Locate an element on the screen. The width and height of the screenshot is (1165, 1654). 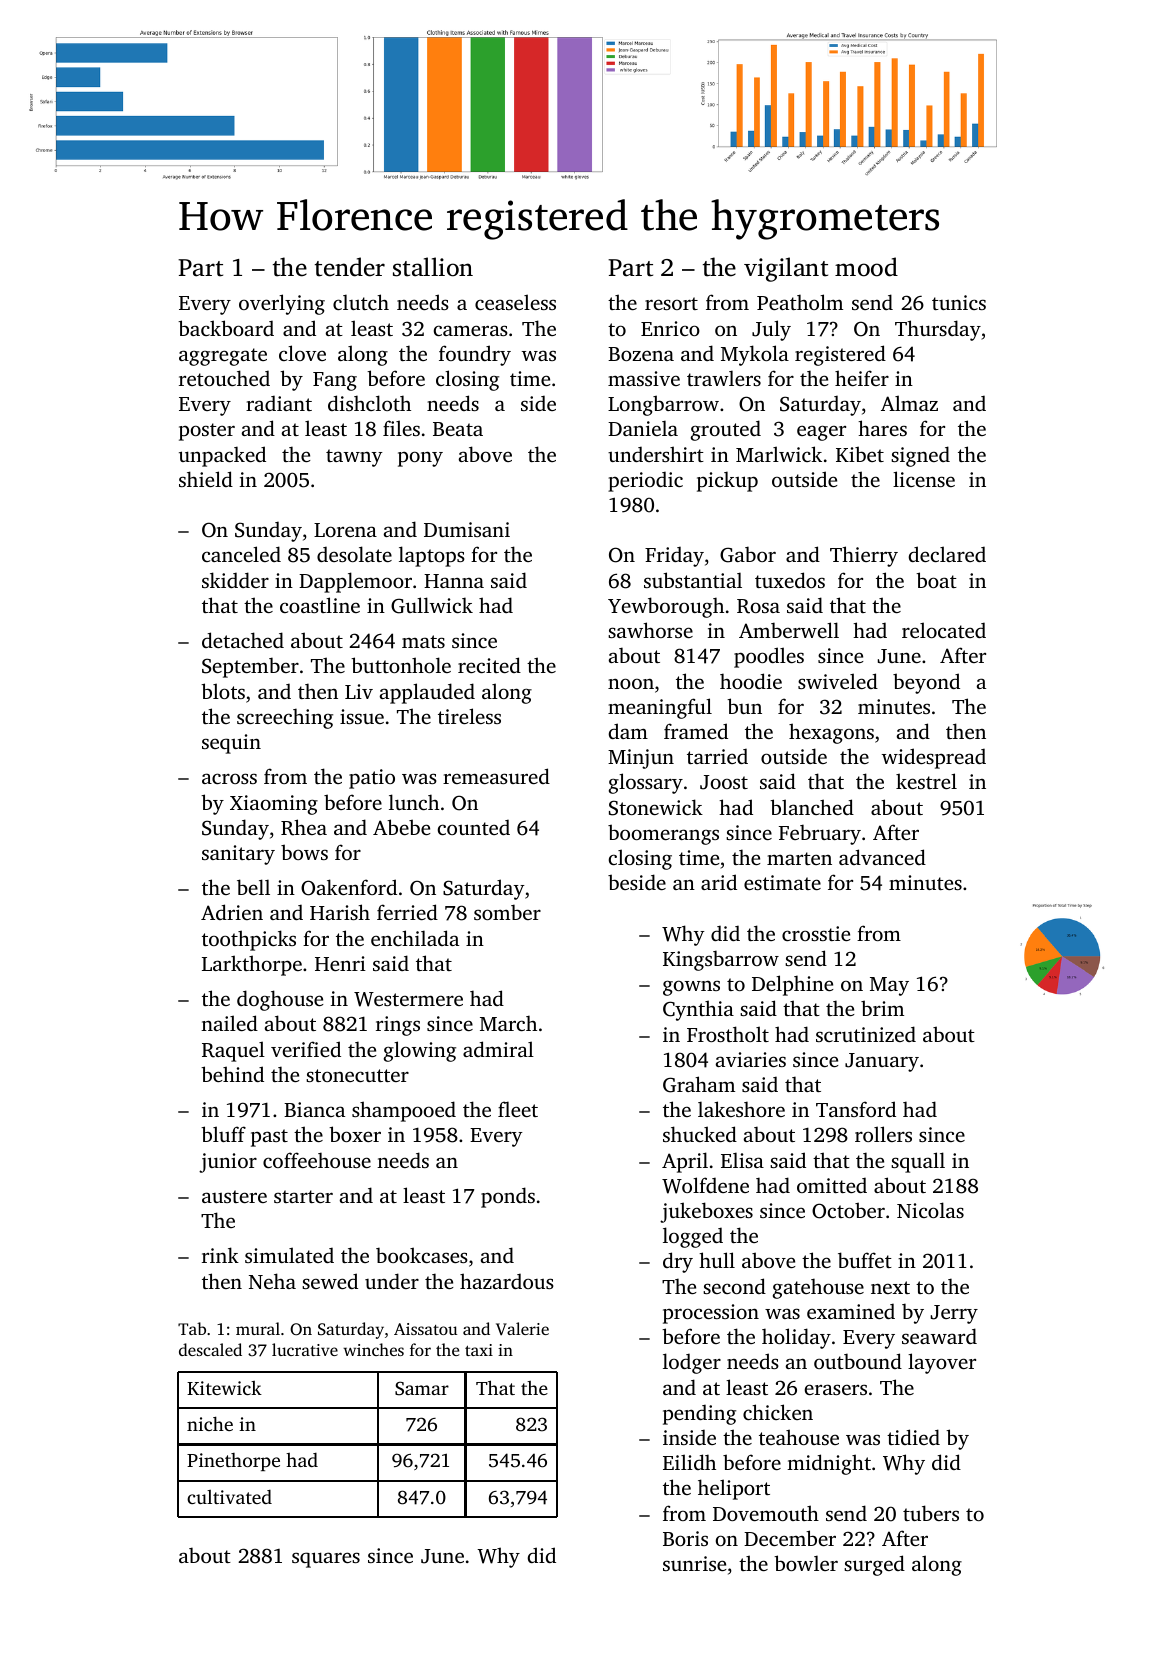
relocated is located at coordinates (944, 630).
